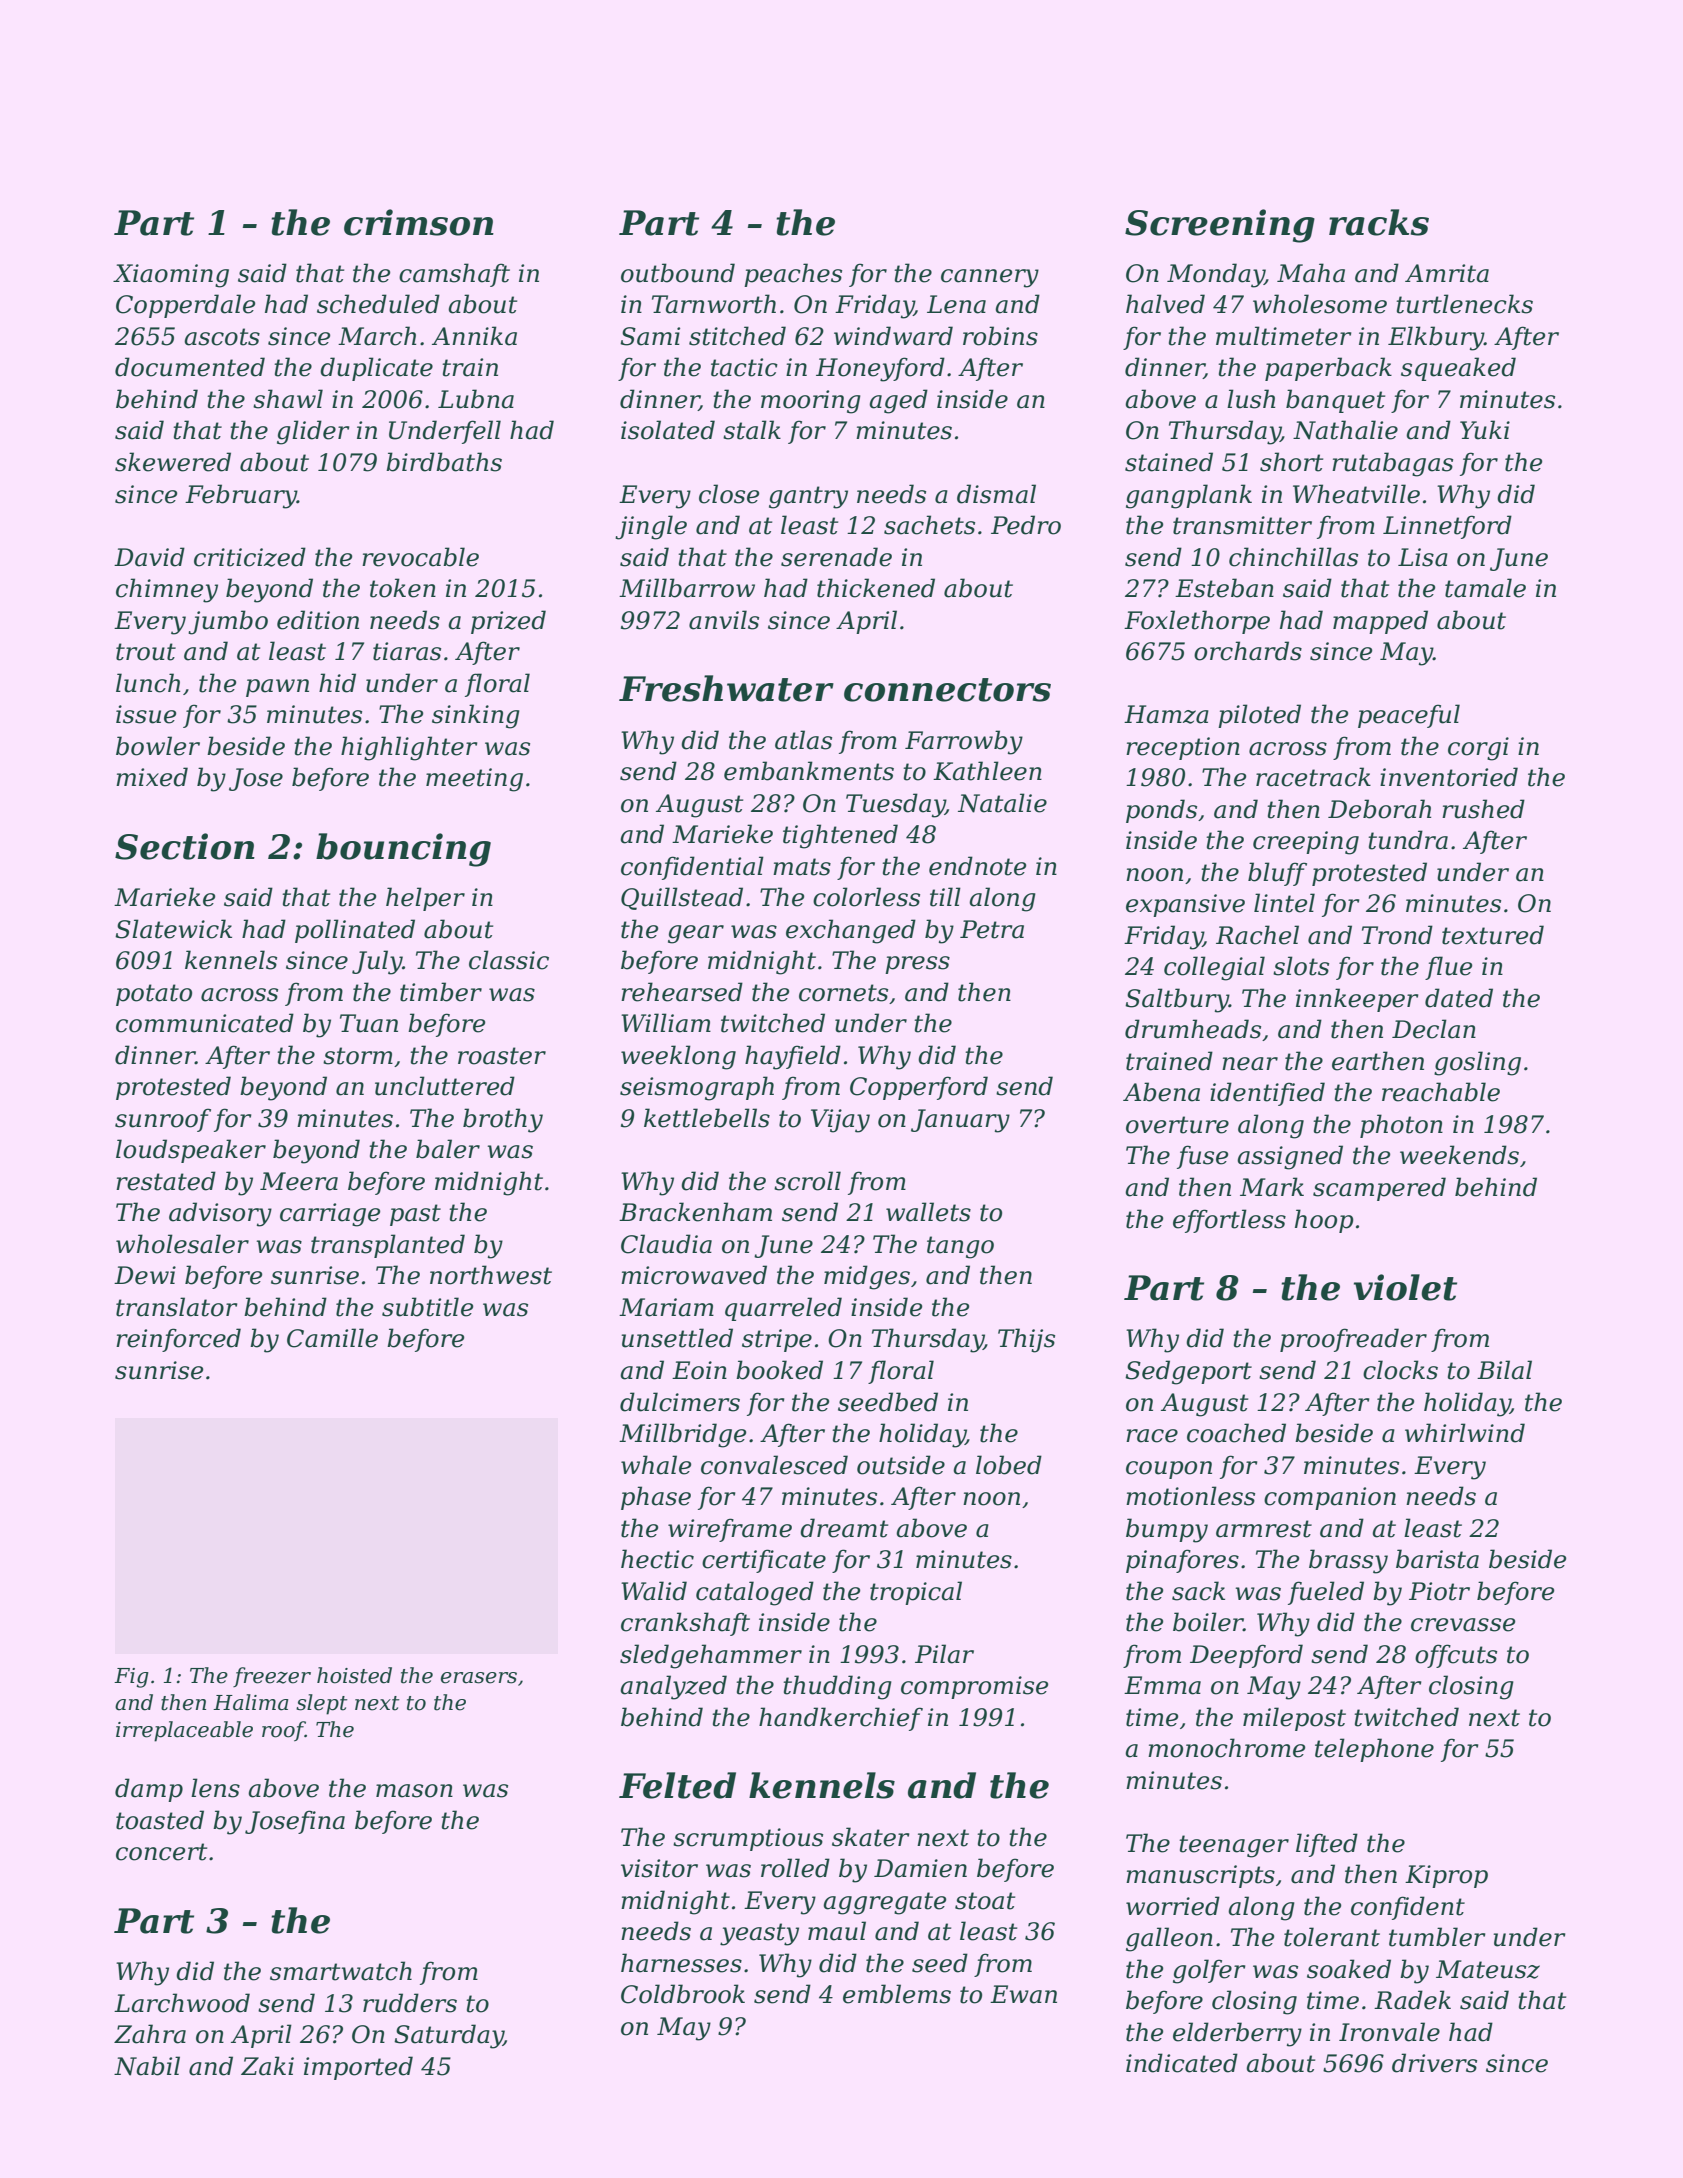  What do you see at coordinates (1250, 1064) in the image?
I see `near` at bounding box center [1250, 1064].
